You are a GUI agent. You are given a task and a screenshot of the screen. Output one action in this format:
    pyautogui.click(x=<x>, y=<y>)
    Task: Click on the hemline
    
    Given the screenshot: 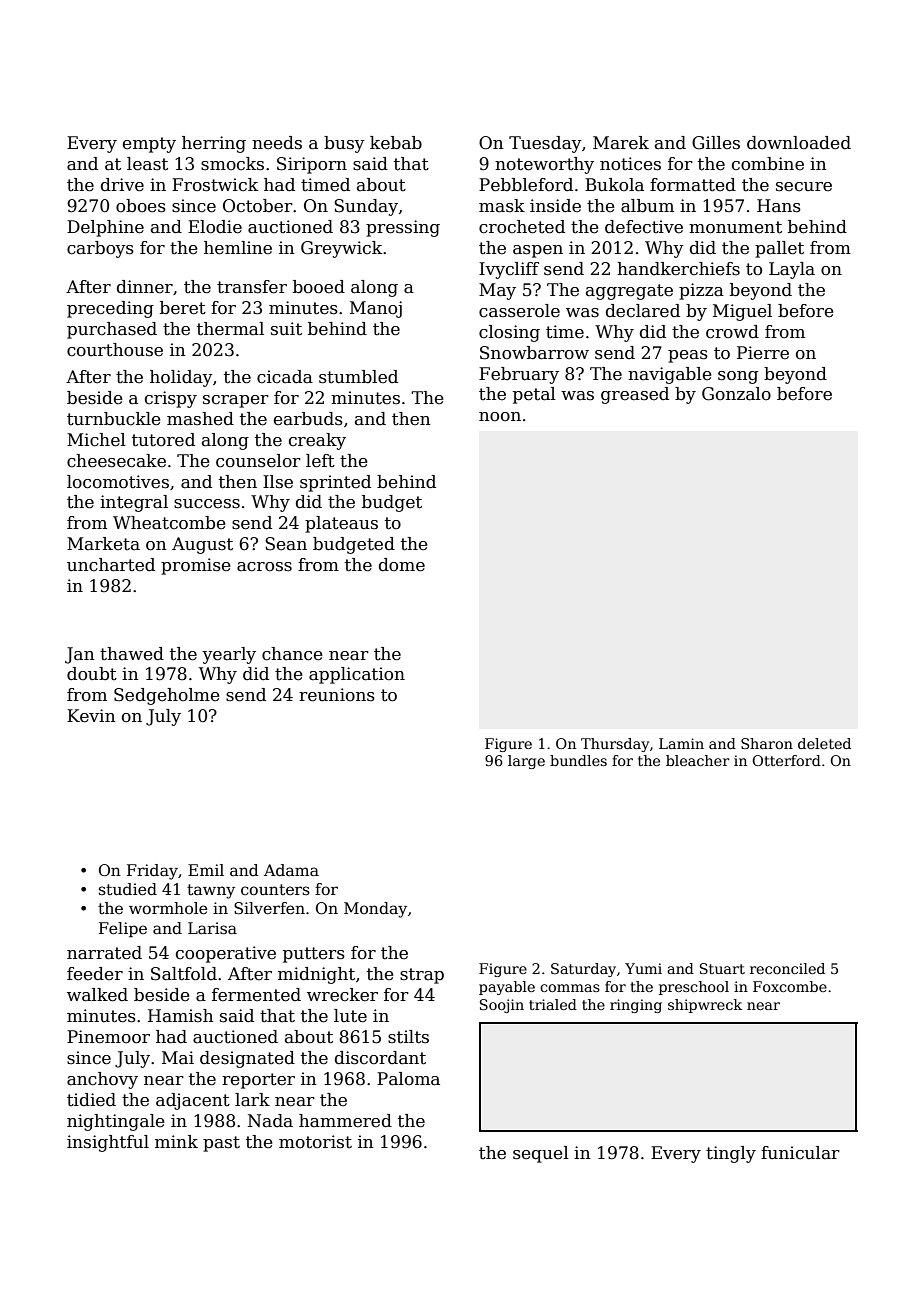 What is the action you would take?
    pyautogui.click(x=238, y=248)
